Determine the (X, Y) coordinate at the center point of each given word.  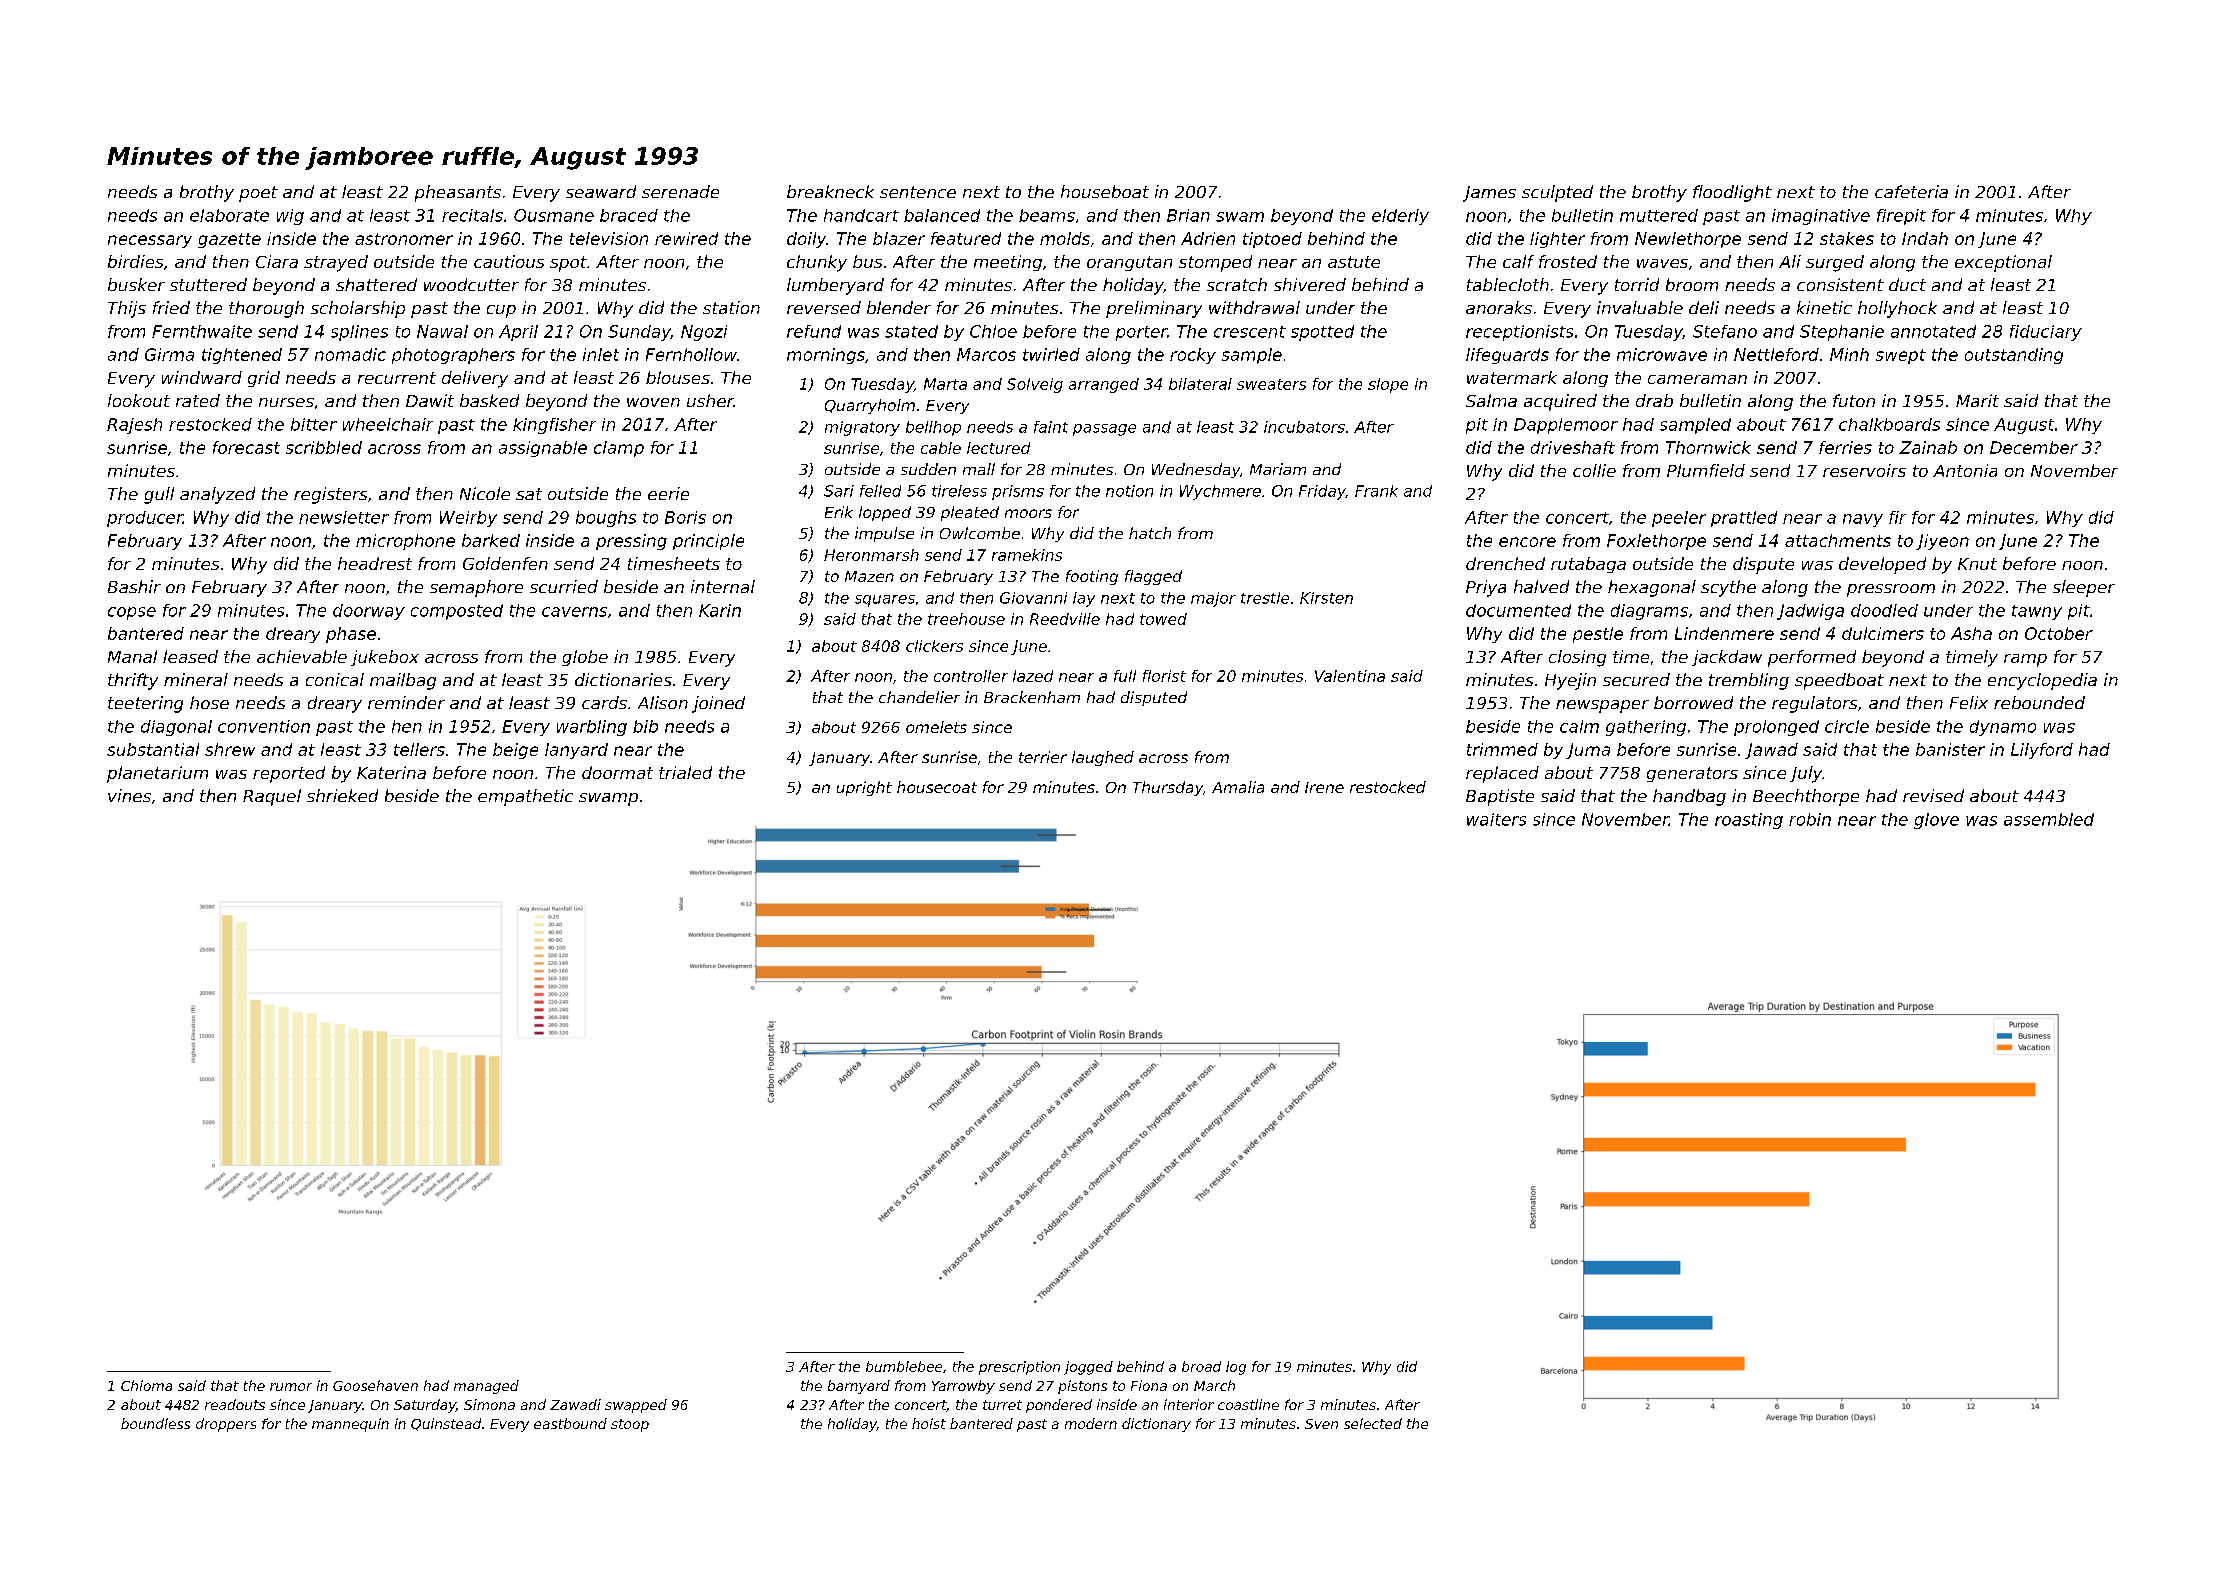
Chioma (146, 1385)
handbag (1689, 797)
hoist (929, 1423)
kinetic (1824, 307)
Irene (1324, 787)
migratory (862, 428)
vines (129, 795)
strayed (336, 263)
